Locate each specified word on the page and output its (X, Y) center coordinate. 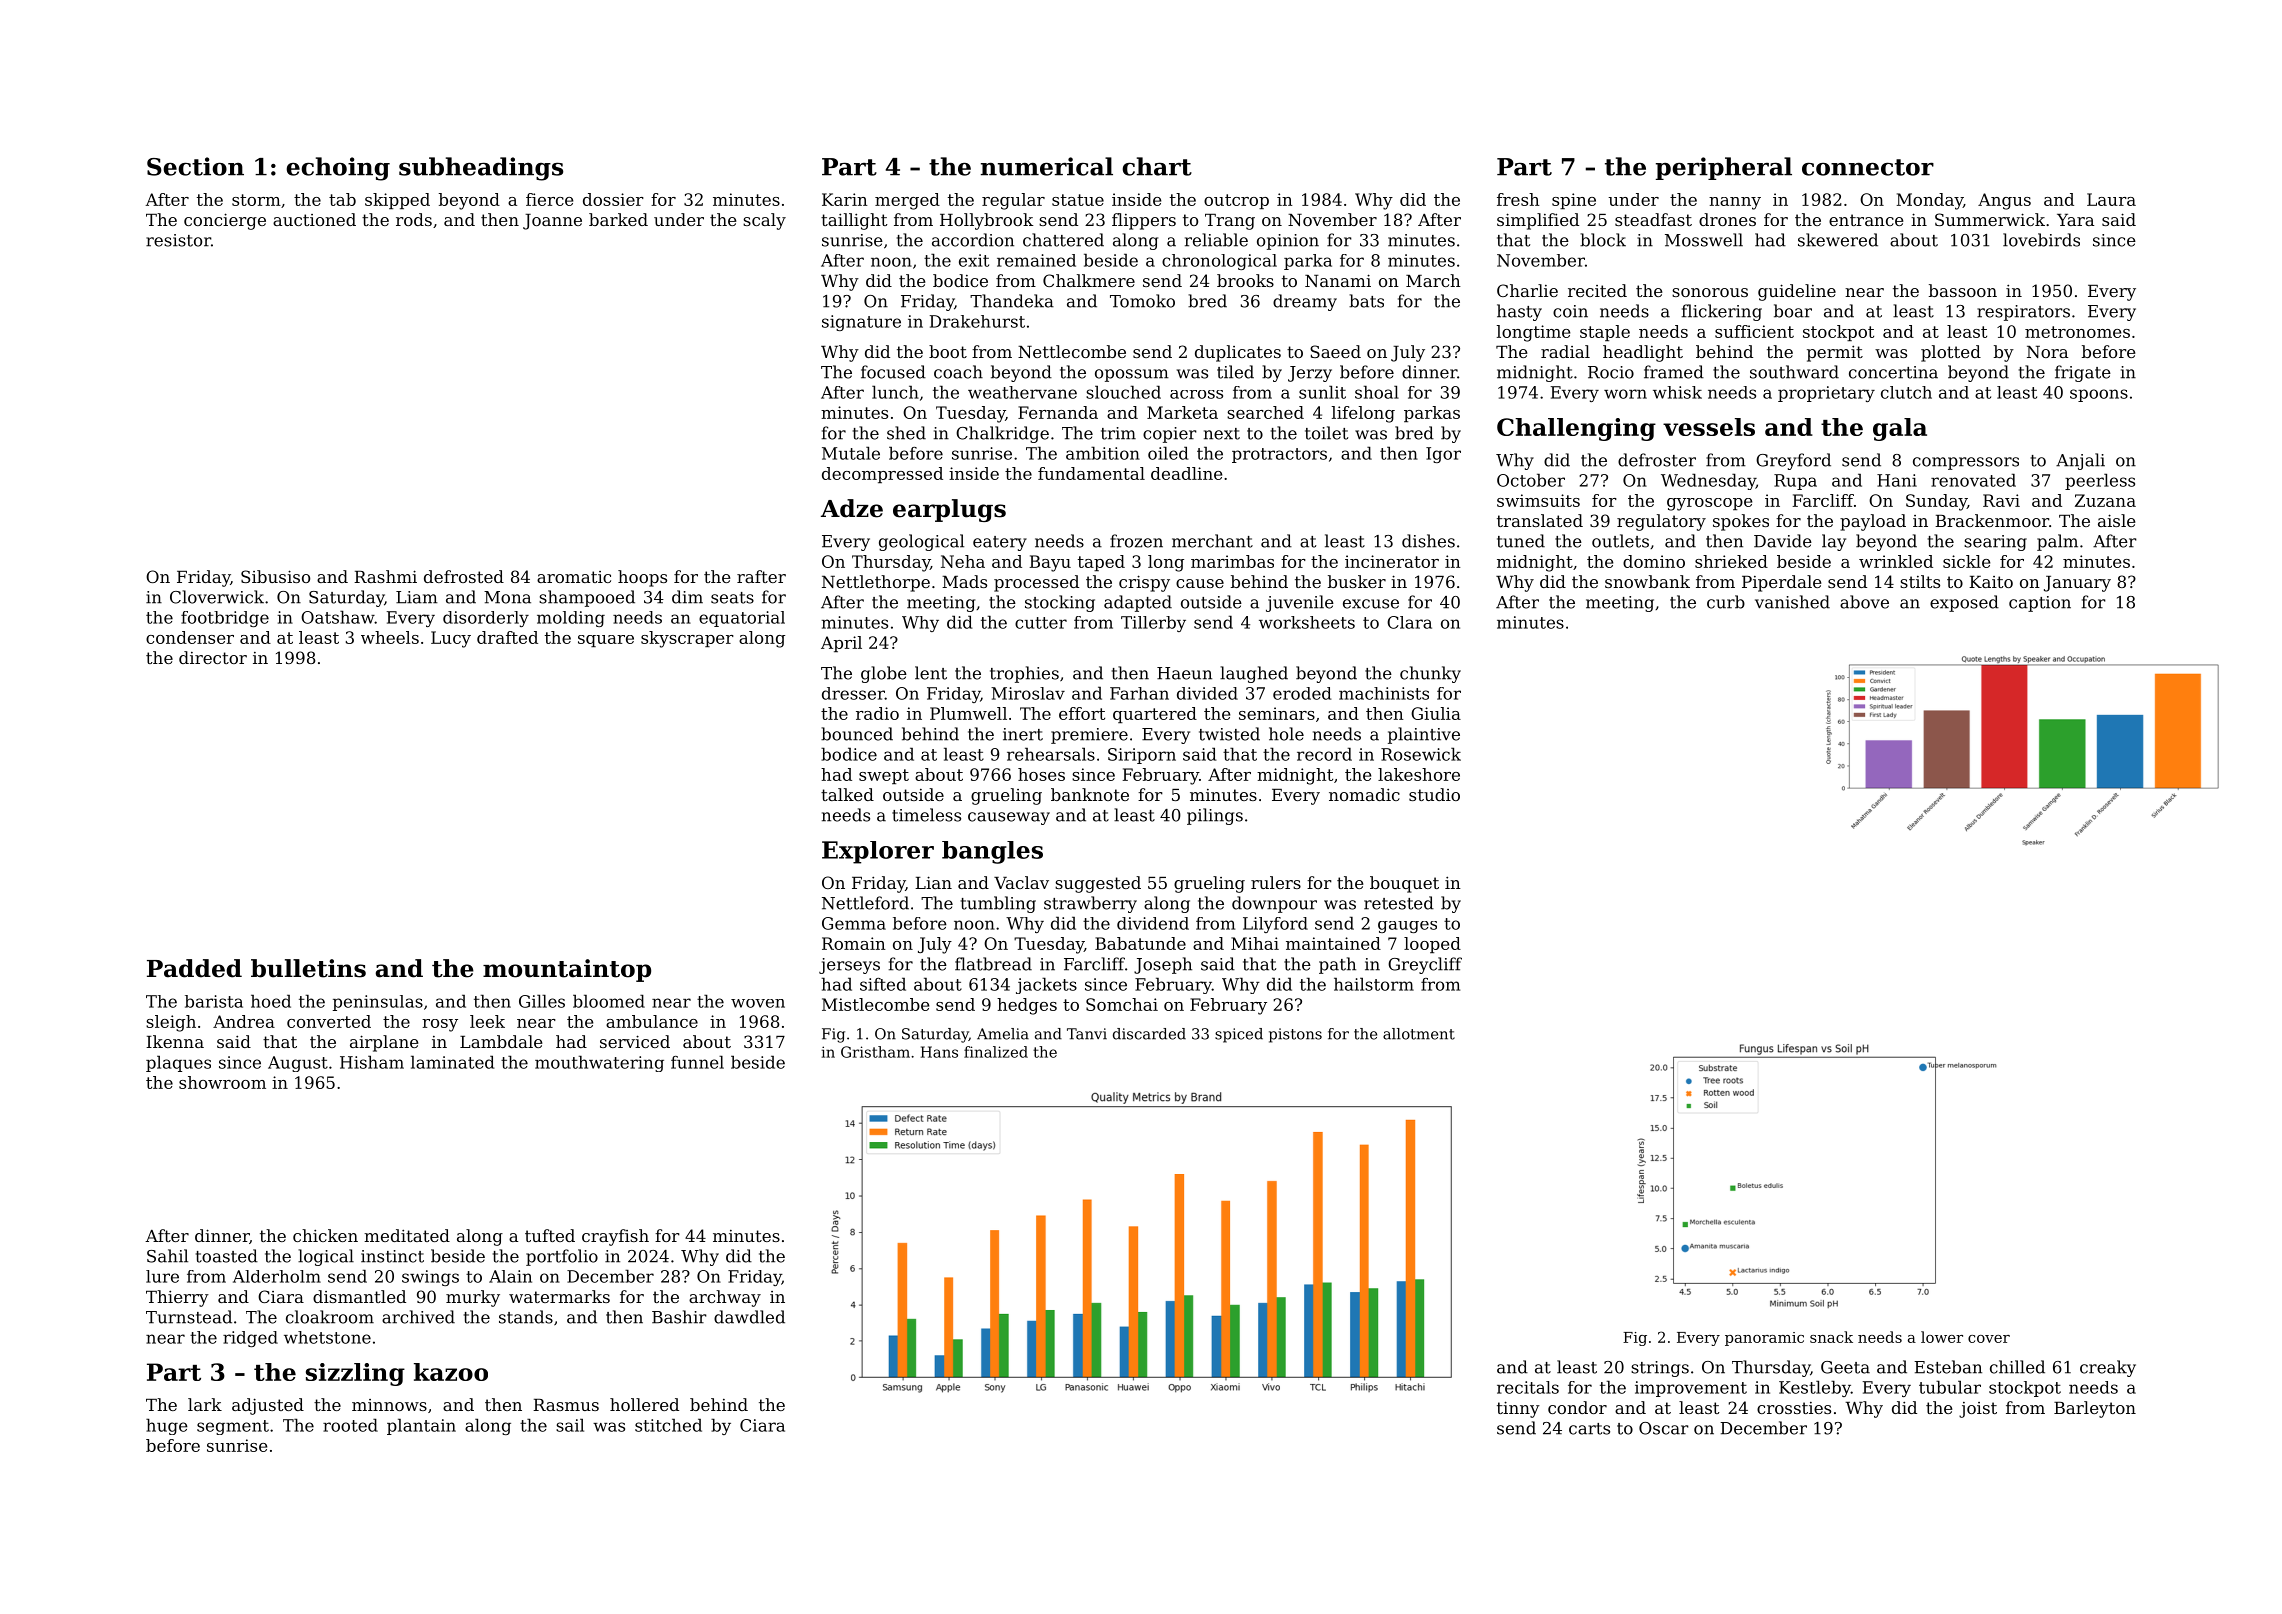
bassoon (1963, 290)
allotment (1419, 1034)
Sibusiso (275, 576)
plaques (178, 1063)
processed (1036, 583)
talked (847, 794)
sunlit (1322, 392)
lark (205, 1404)
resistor (178, 240)
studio (1434, 794)
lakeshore (1419, 774)
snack (1831, 1337)
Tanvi (1087, 1034)
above (1864, 602)
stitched (668, 1425)
